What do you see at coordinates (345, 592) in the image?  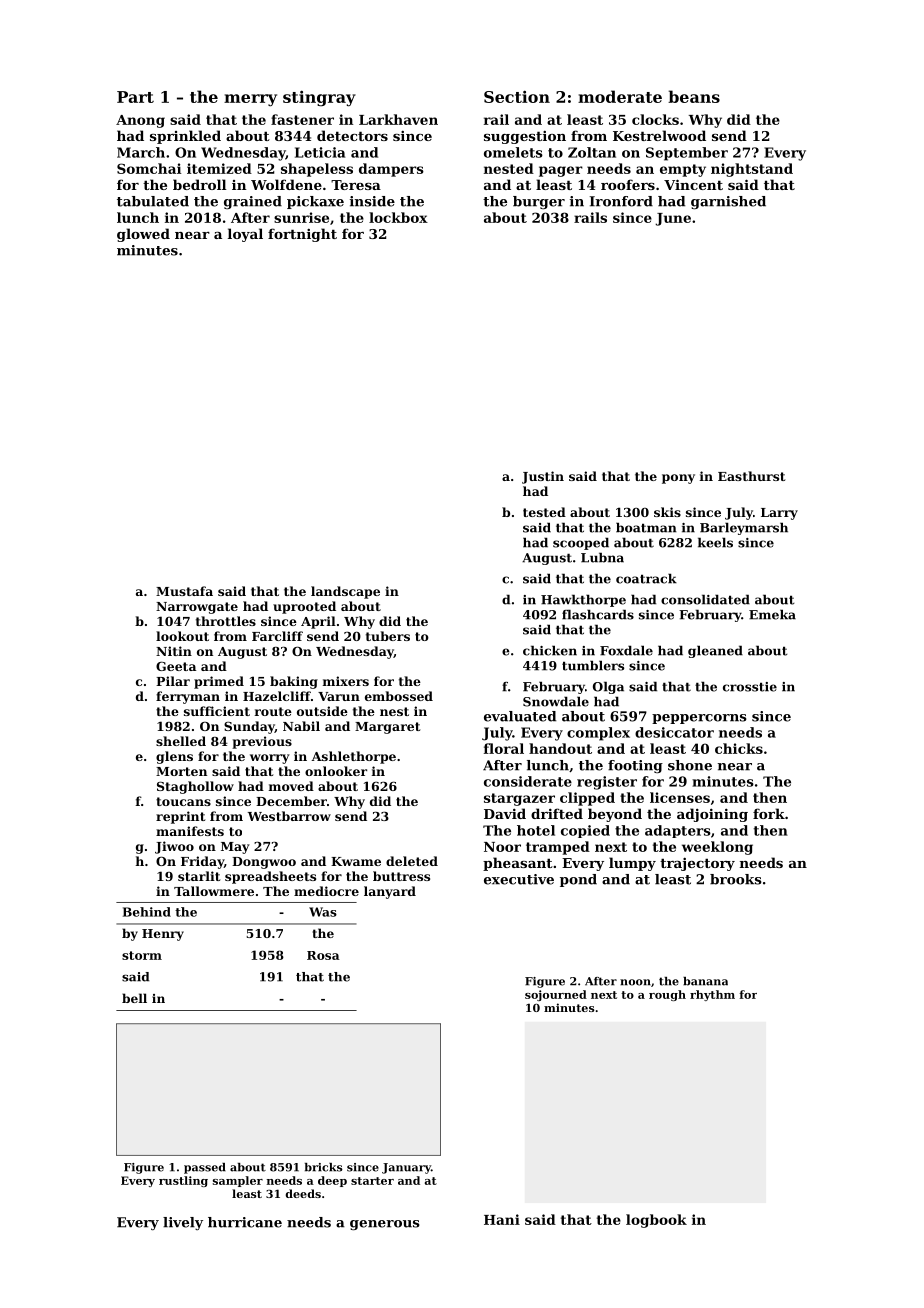 I see `landscape` at bounding box center [345, 592].
